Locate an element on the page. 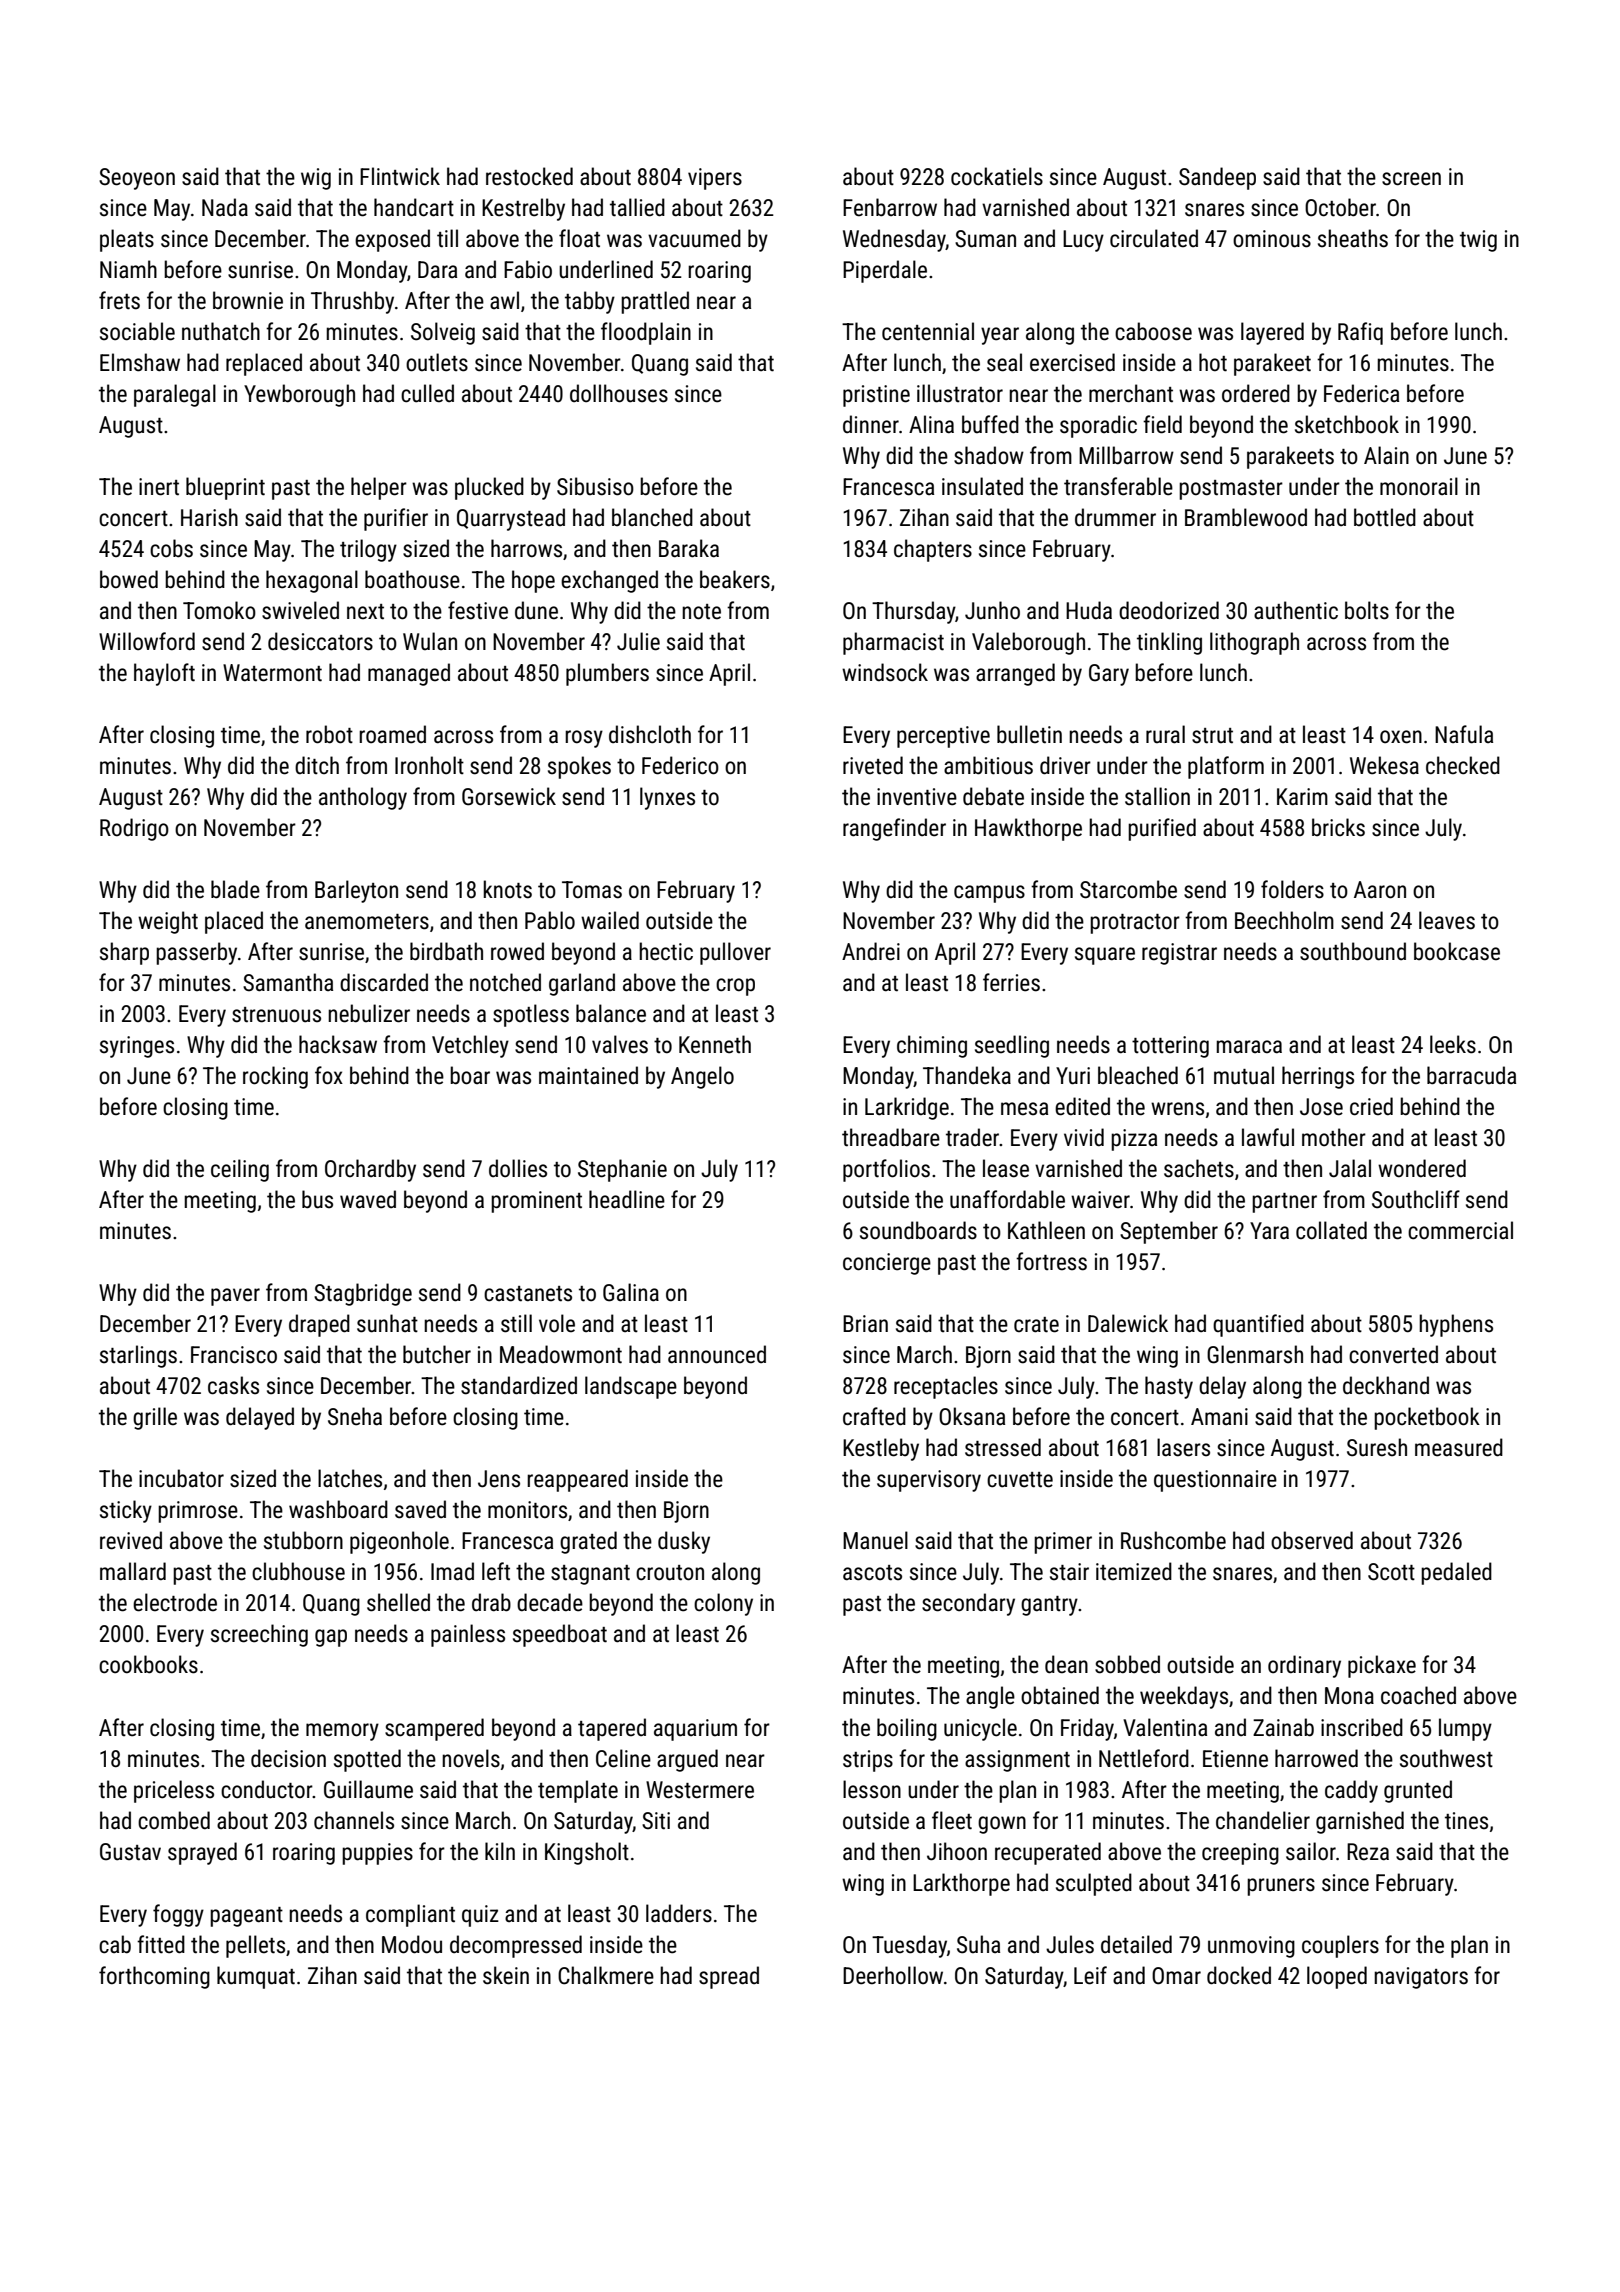 The height and width of the image is (2292, 1620). looped is located at coordinates (1337, 1977).
